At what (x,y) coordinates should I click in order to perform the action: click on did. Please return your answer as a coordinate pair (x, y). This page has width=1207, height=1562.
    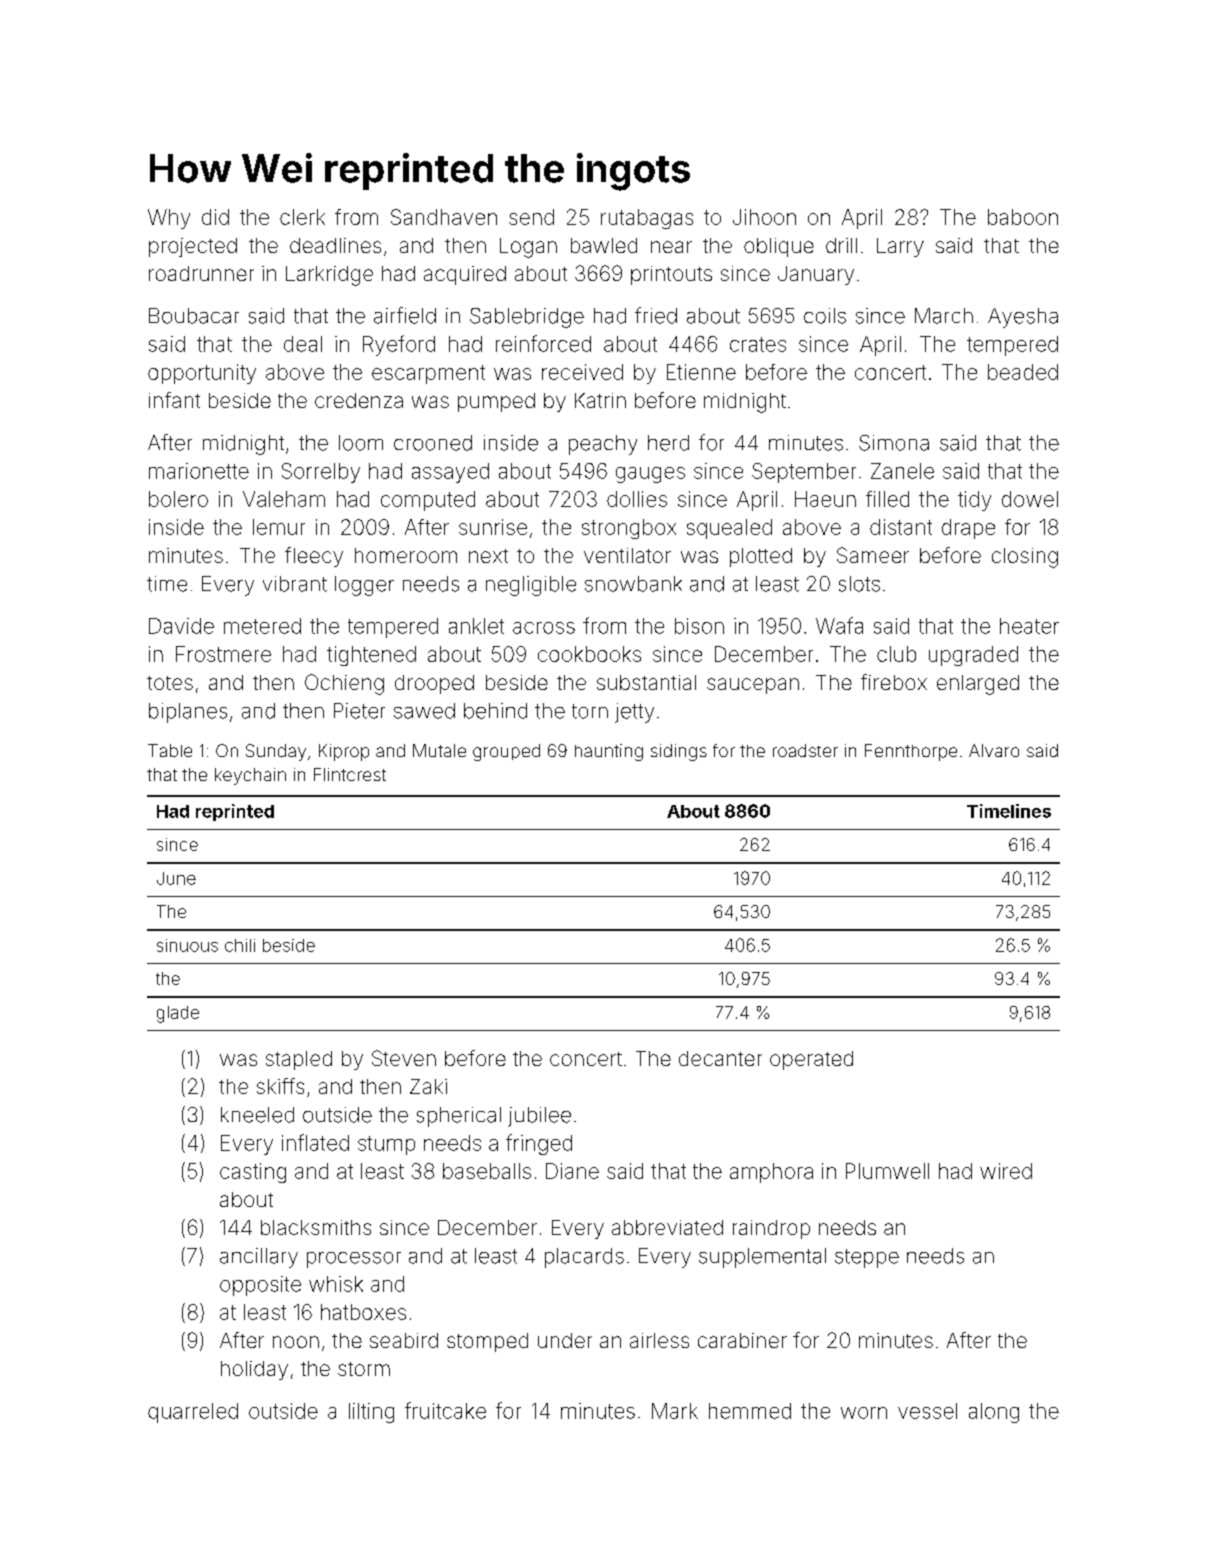
    Looking at the image, I should click on (215, 217).
